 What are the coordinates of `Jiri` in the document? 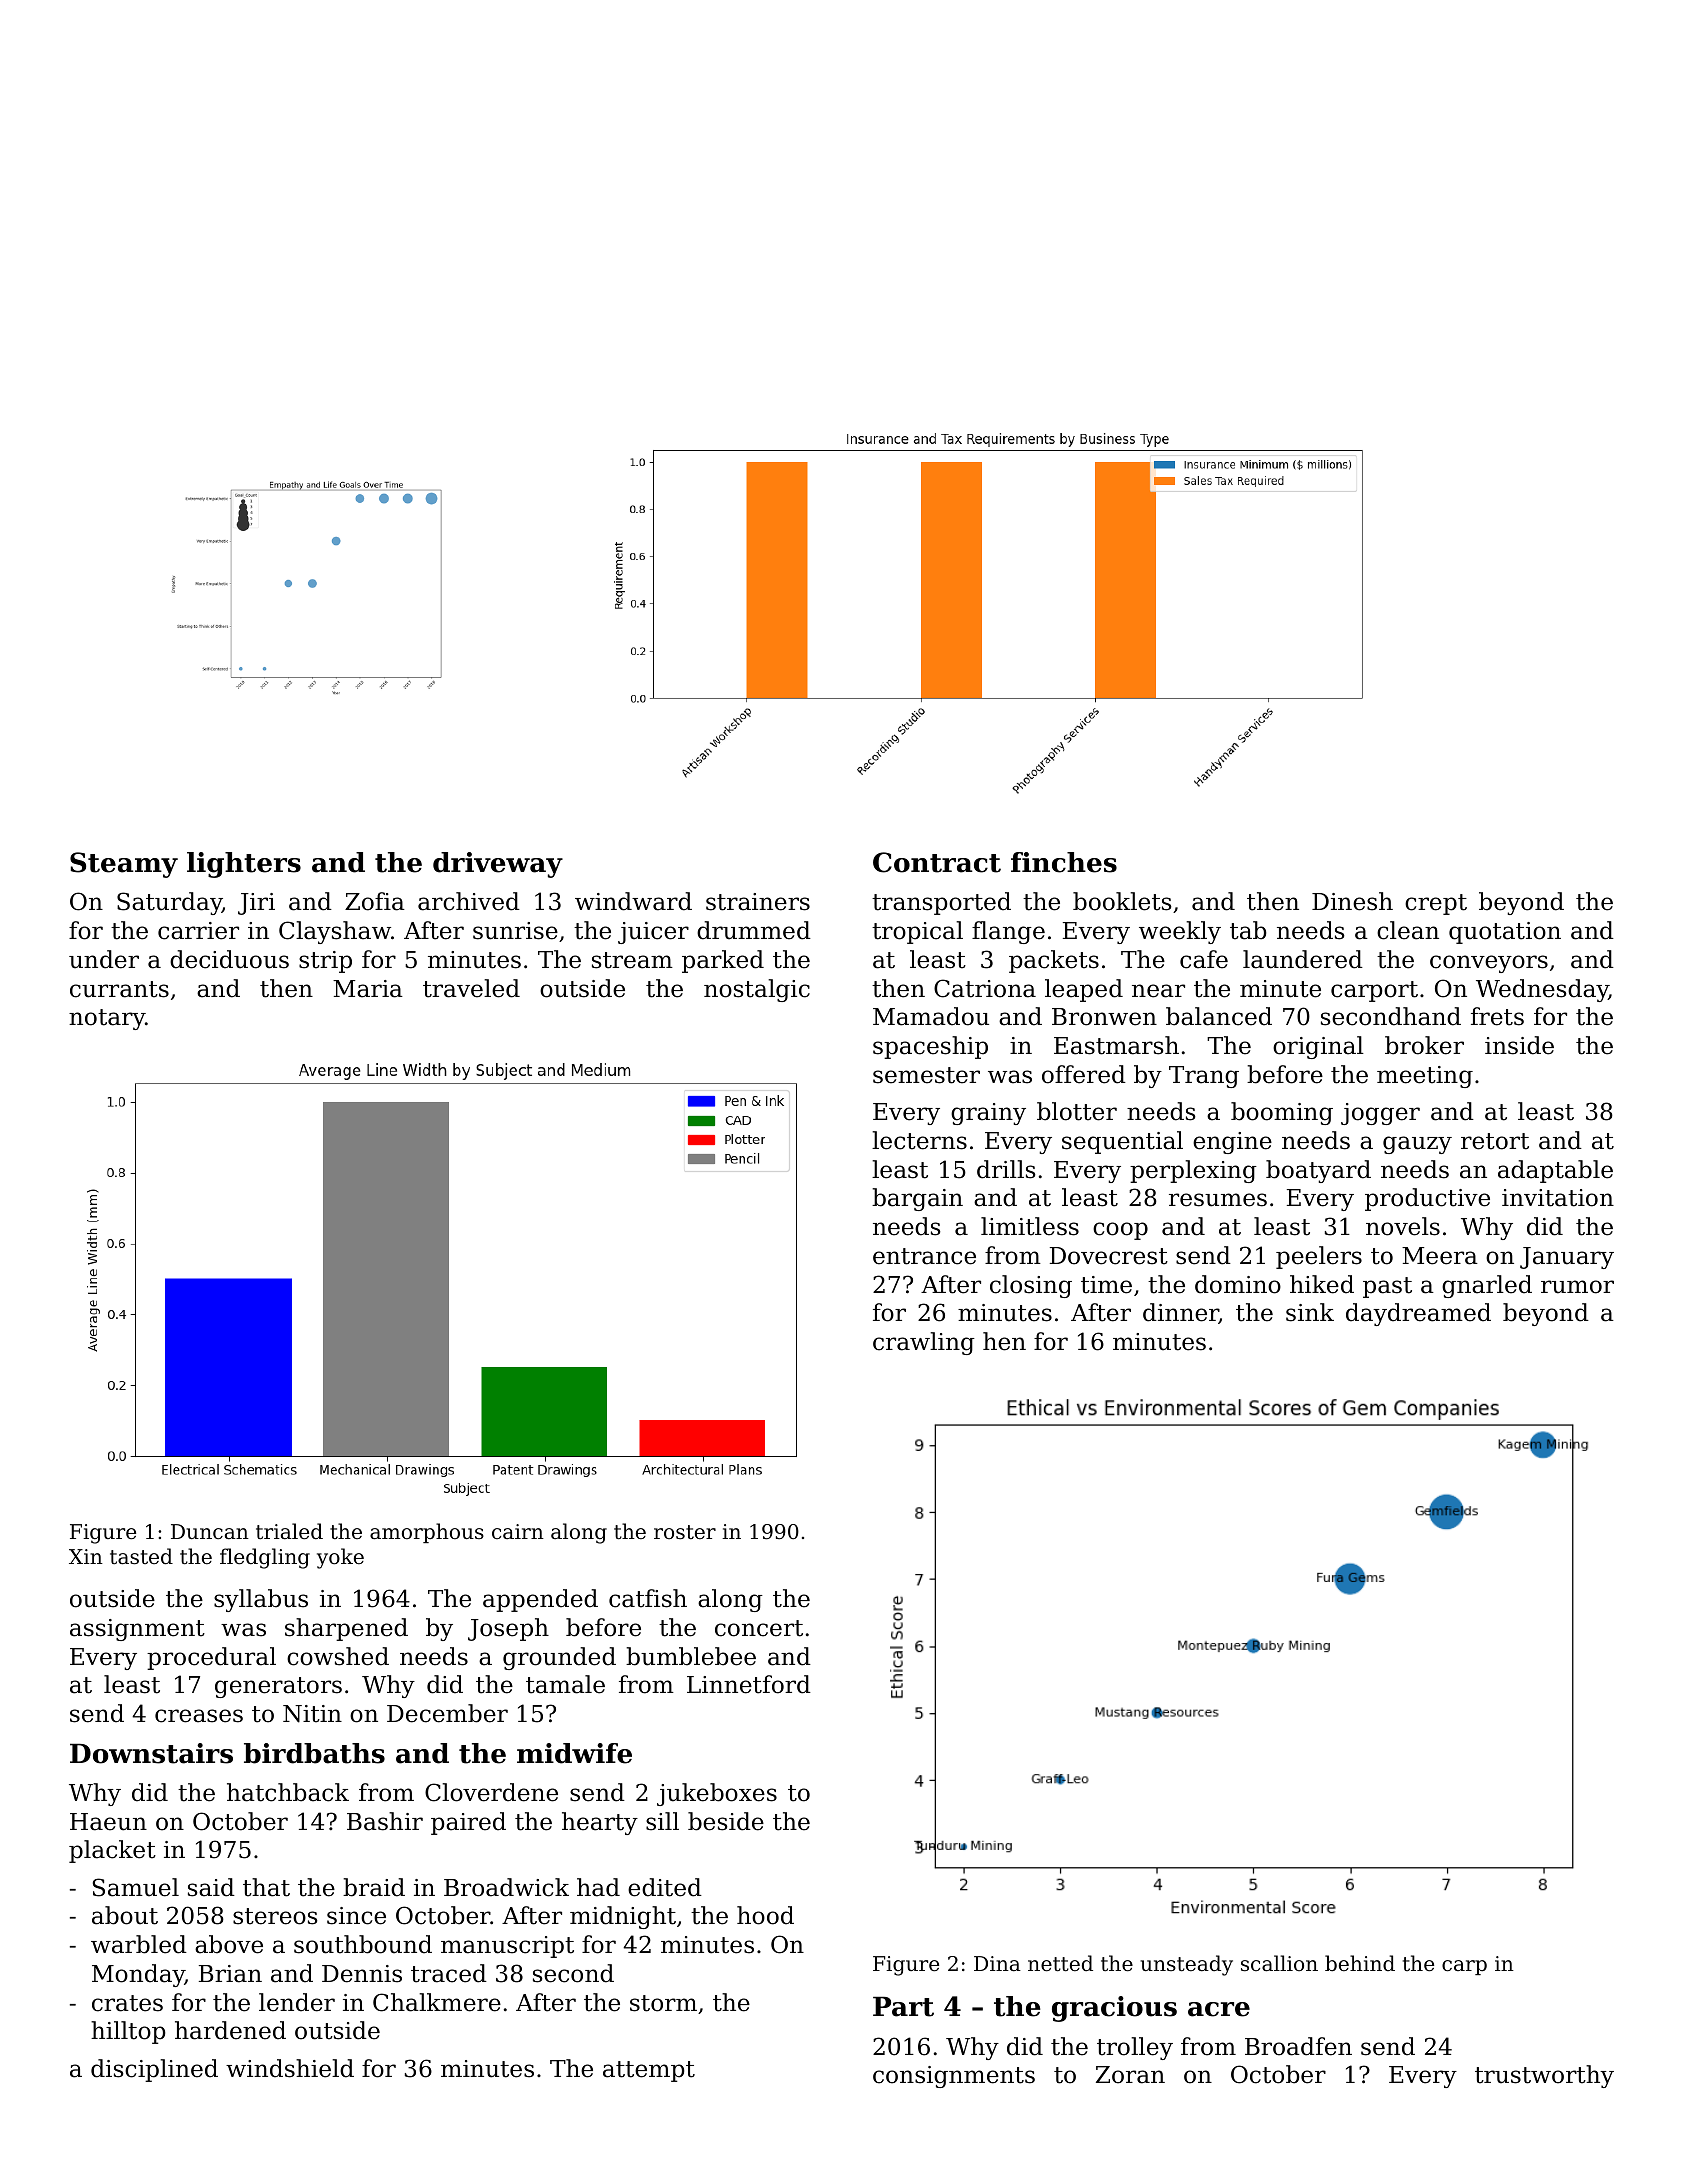 It's located at (256, 904).
